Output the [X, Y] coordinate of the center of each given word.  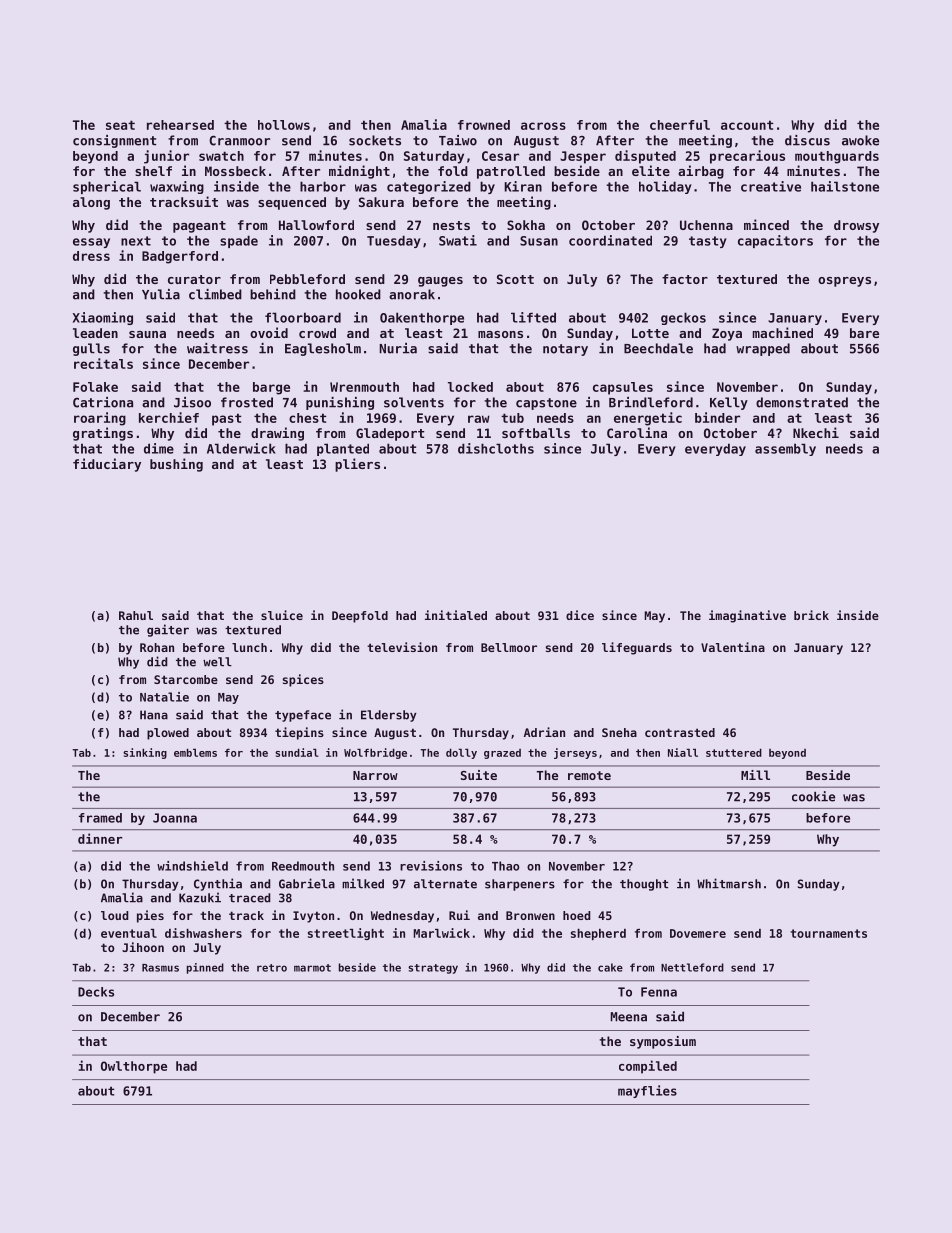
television [402, 647]
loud [114, 915]
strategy [433, 969]
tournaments [829, 933]
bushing [176, 465]
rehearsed [180, 125]
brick [811, 615]
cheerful [680, 125]
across [543, 126]
